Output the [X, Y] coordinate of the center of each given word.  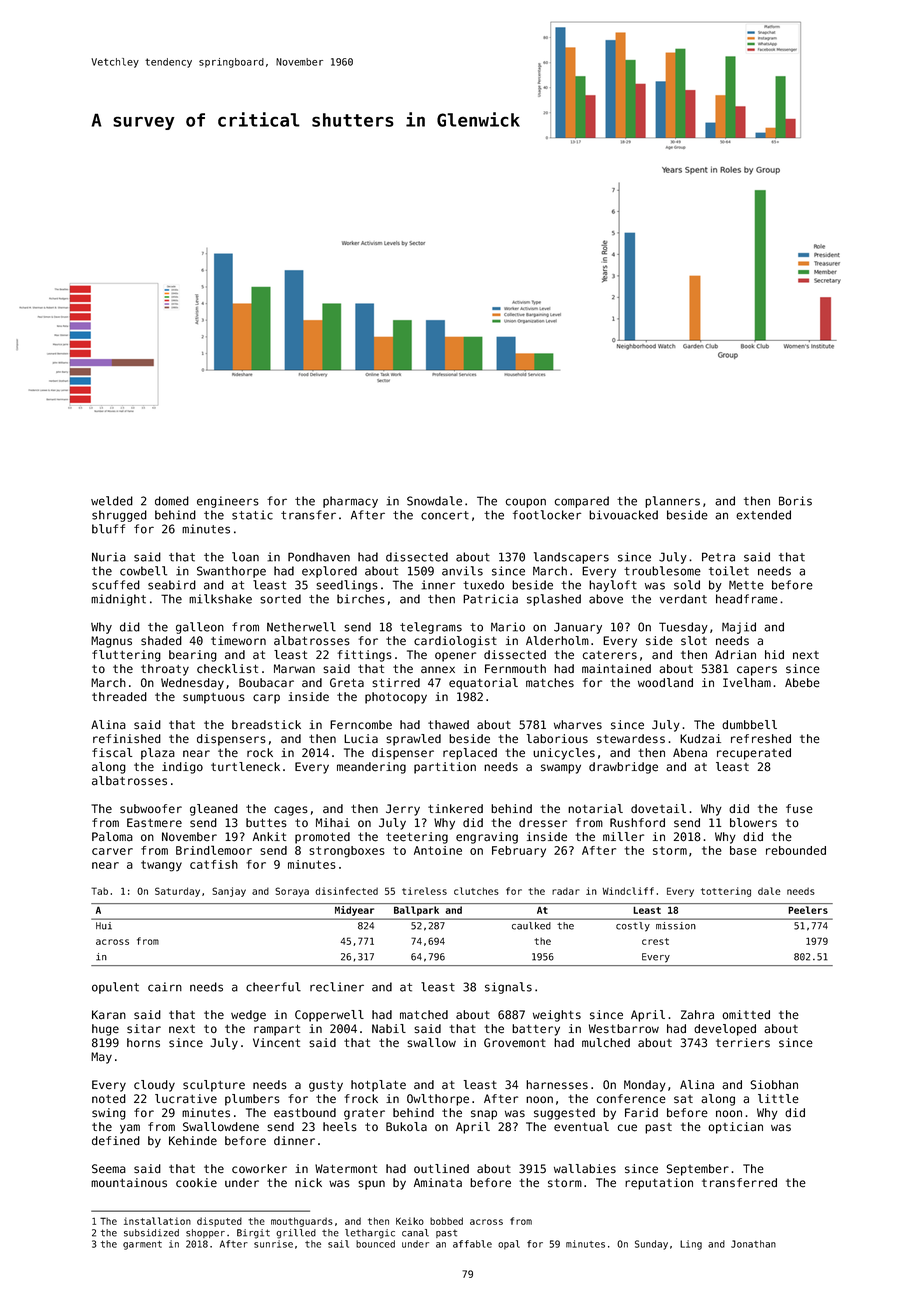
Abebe [802, 683]
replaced [470, 754]
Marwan [294, 669]
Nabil [389, 1029]
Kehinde [193, 1141]
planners [672, 502]
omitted [746, 1015]
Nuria [109, 557]
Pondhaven [319, 557]
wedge [248, 1016]
